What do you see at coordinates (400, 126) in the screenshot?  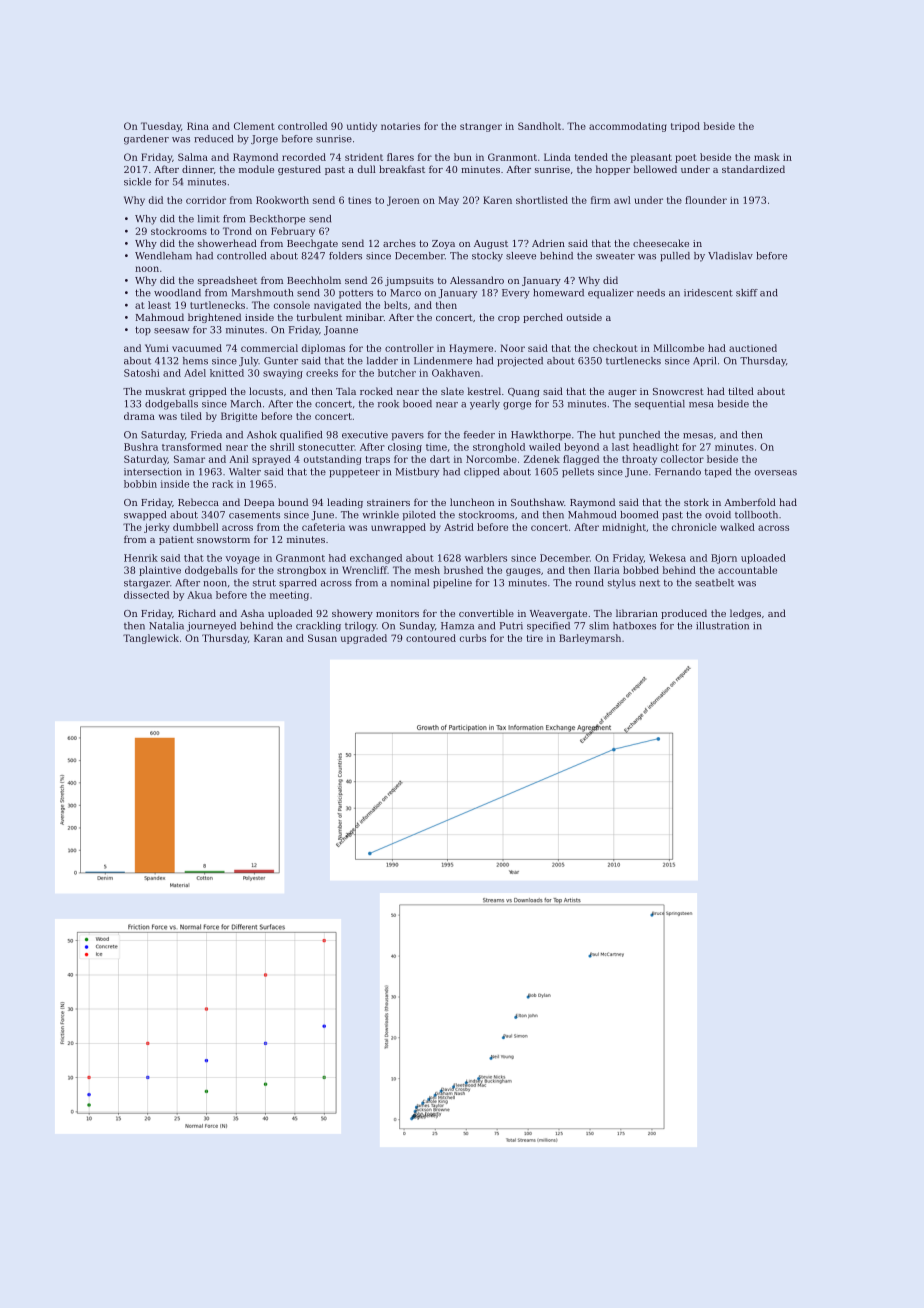 I see `notaries` at bounding box center [400, 126].
